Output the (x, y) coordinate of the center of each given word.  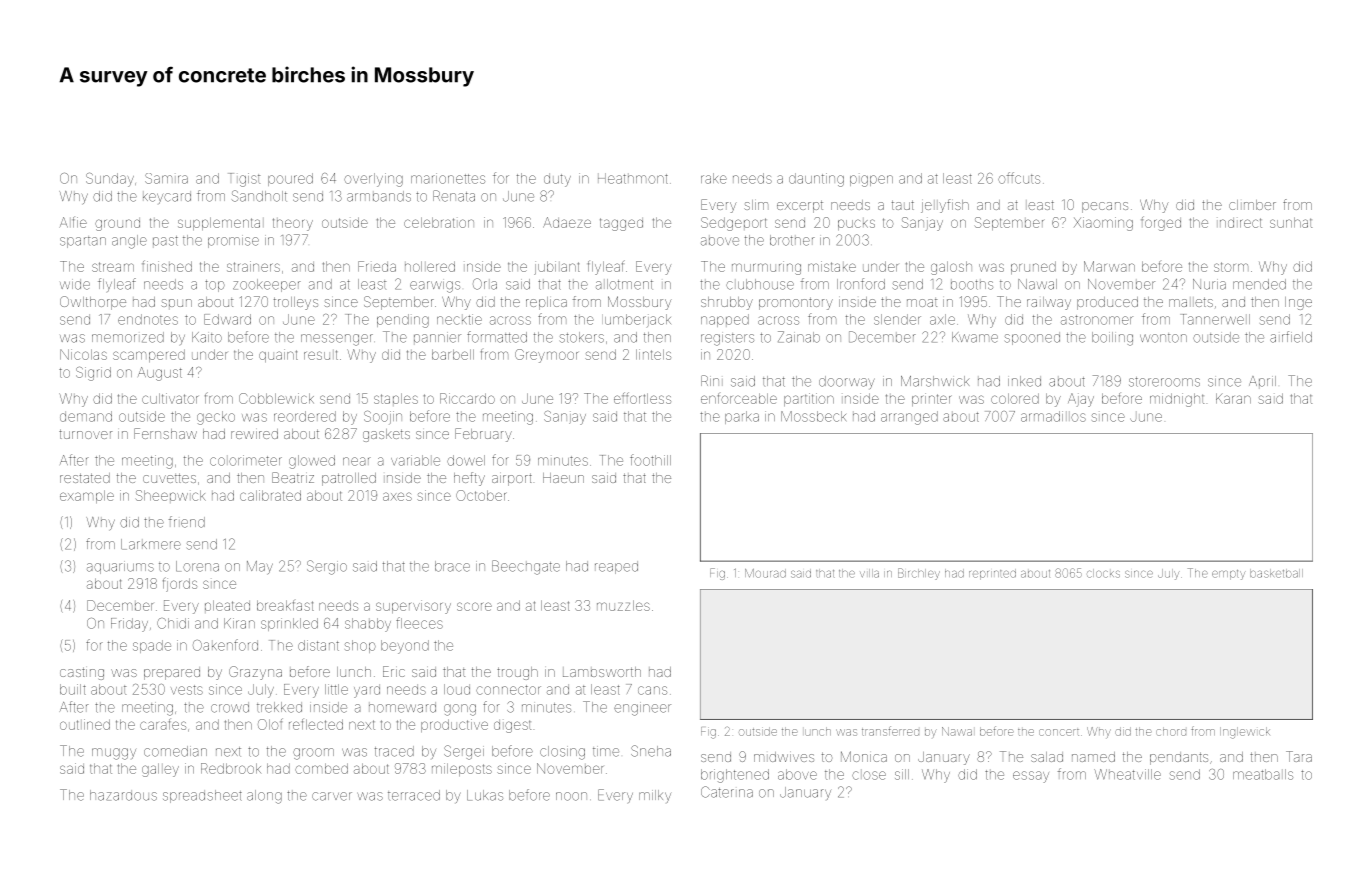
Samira (166, 178)
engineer (642, 709)
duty (557, 180)
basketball (1276, 573)
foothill (650, 460)
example (87, 496)
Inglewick (1245, 733)
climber (1252, 205)
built (73, 689)
